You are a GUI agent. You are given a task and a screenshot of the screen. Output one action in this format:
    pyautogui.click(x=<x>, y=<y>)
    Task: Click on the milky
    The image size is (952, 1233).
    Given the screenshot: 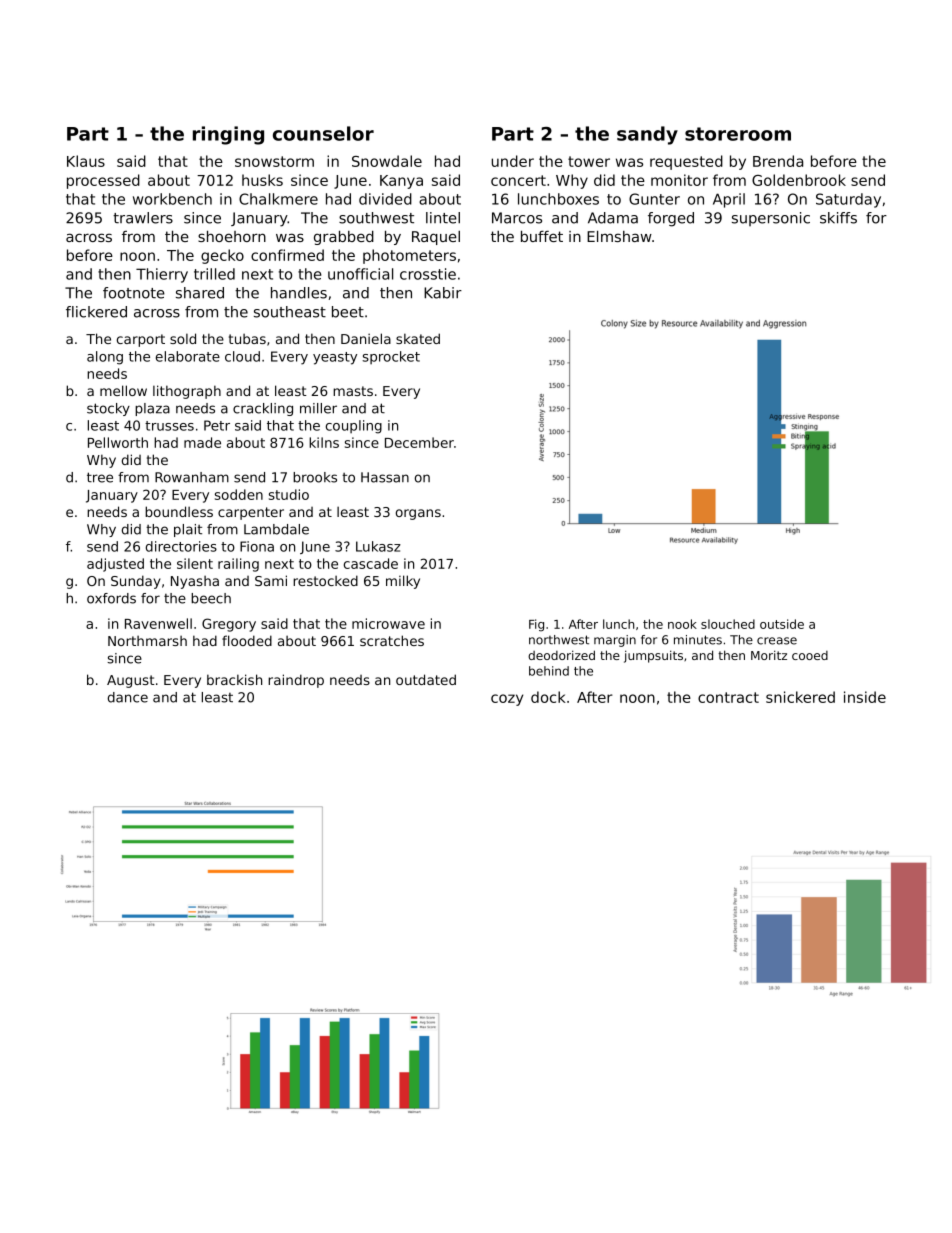 What is the action you would take?
    pyautogui.click(x=403, y=582)
